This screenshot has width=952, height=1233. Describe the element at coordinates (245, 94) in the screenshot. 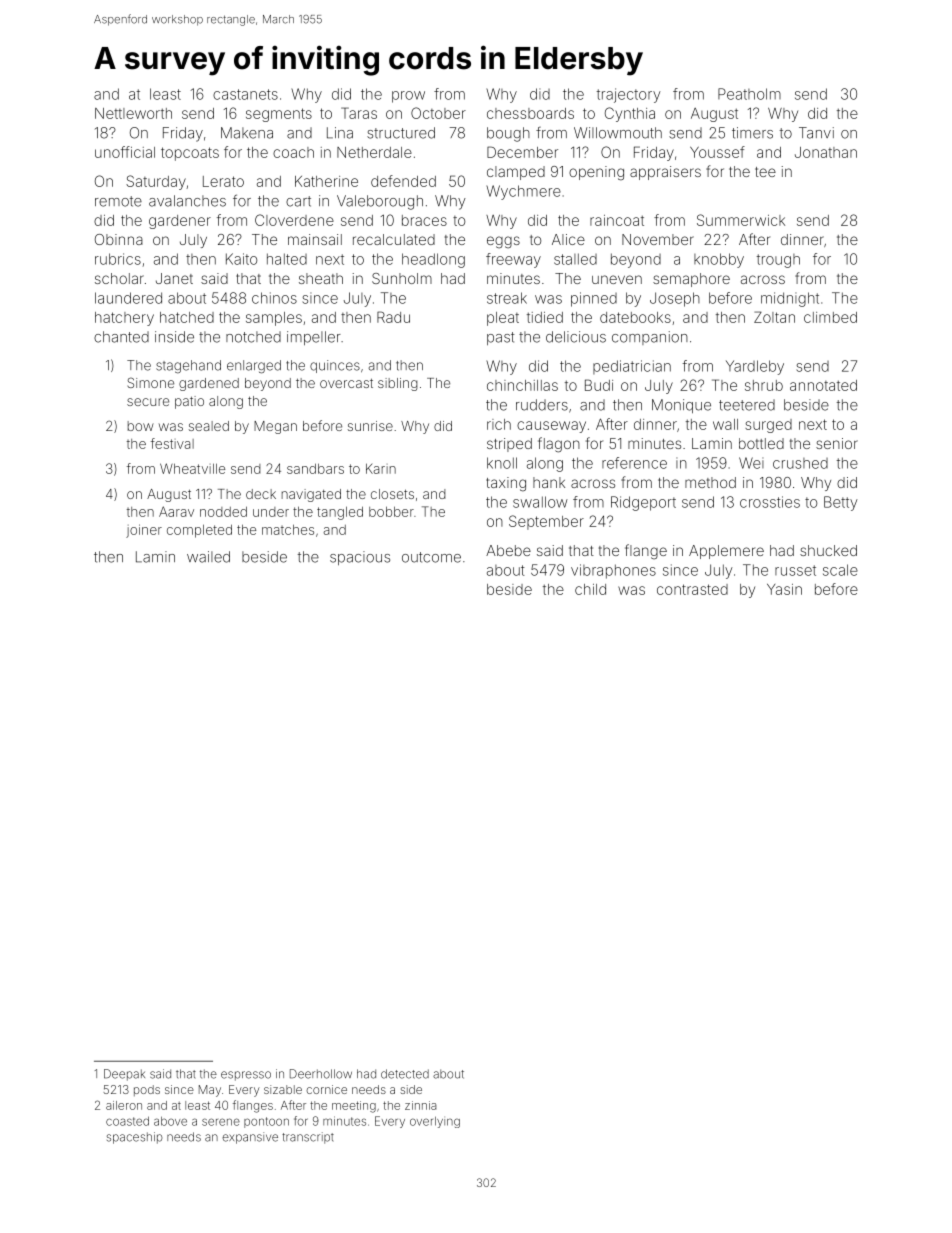

I see `castanets` at that location.
